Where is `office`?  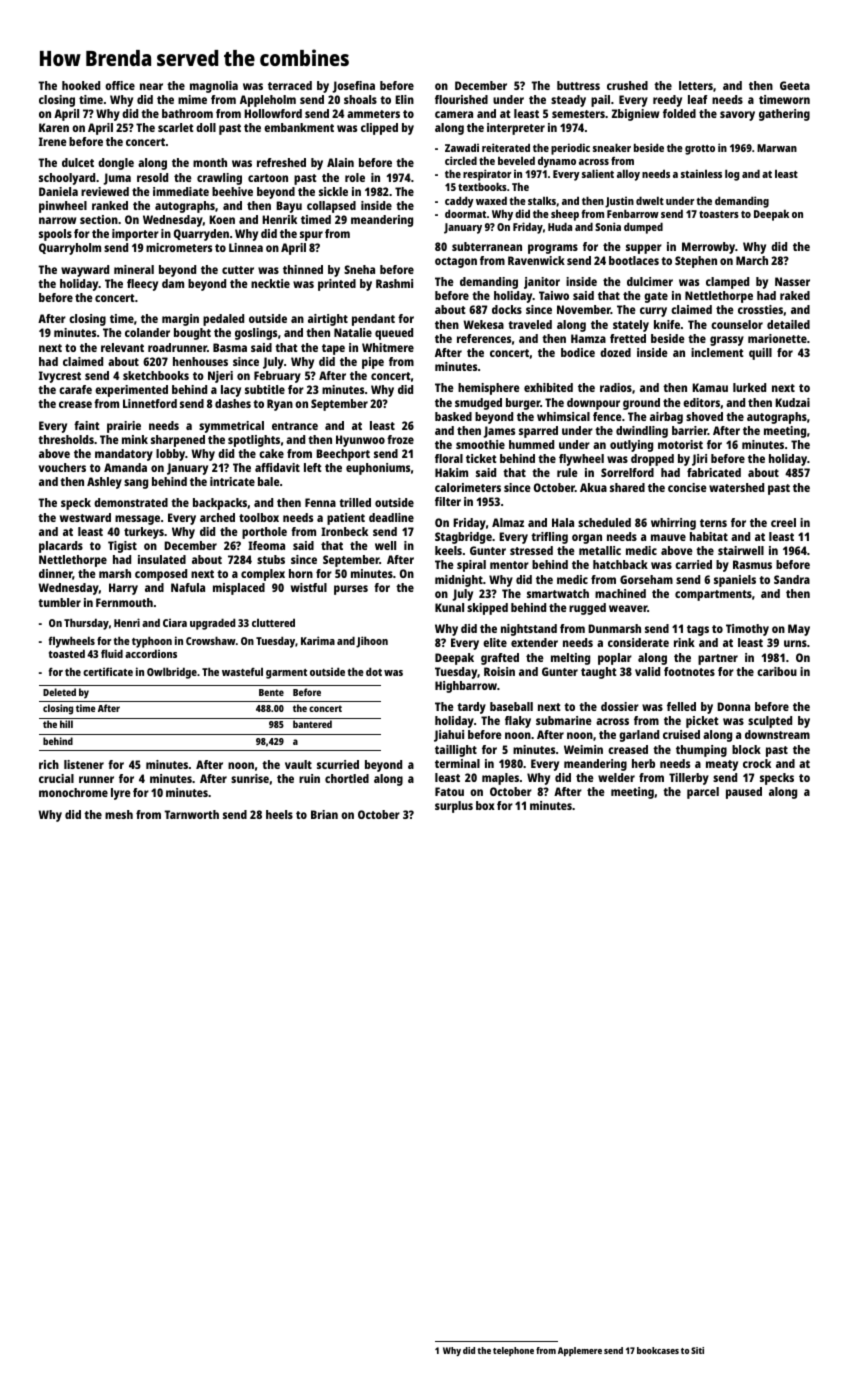
office is located at coordinates (120, 85).
